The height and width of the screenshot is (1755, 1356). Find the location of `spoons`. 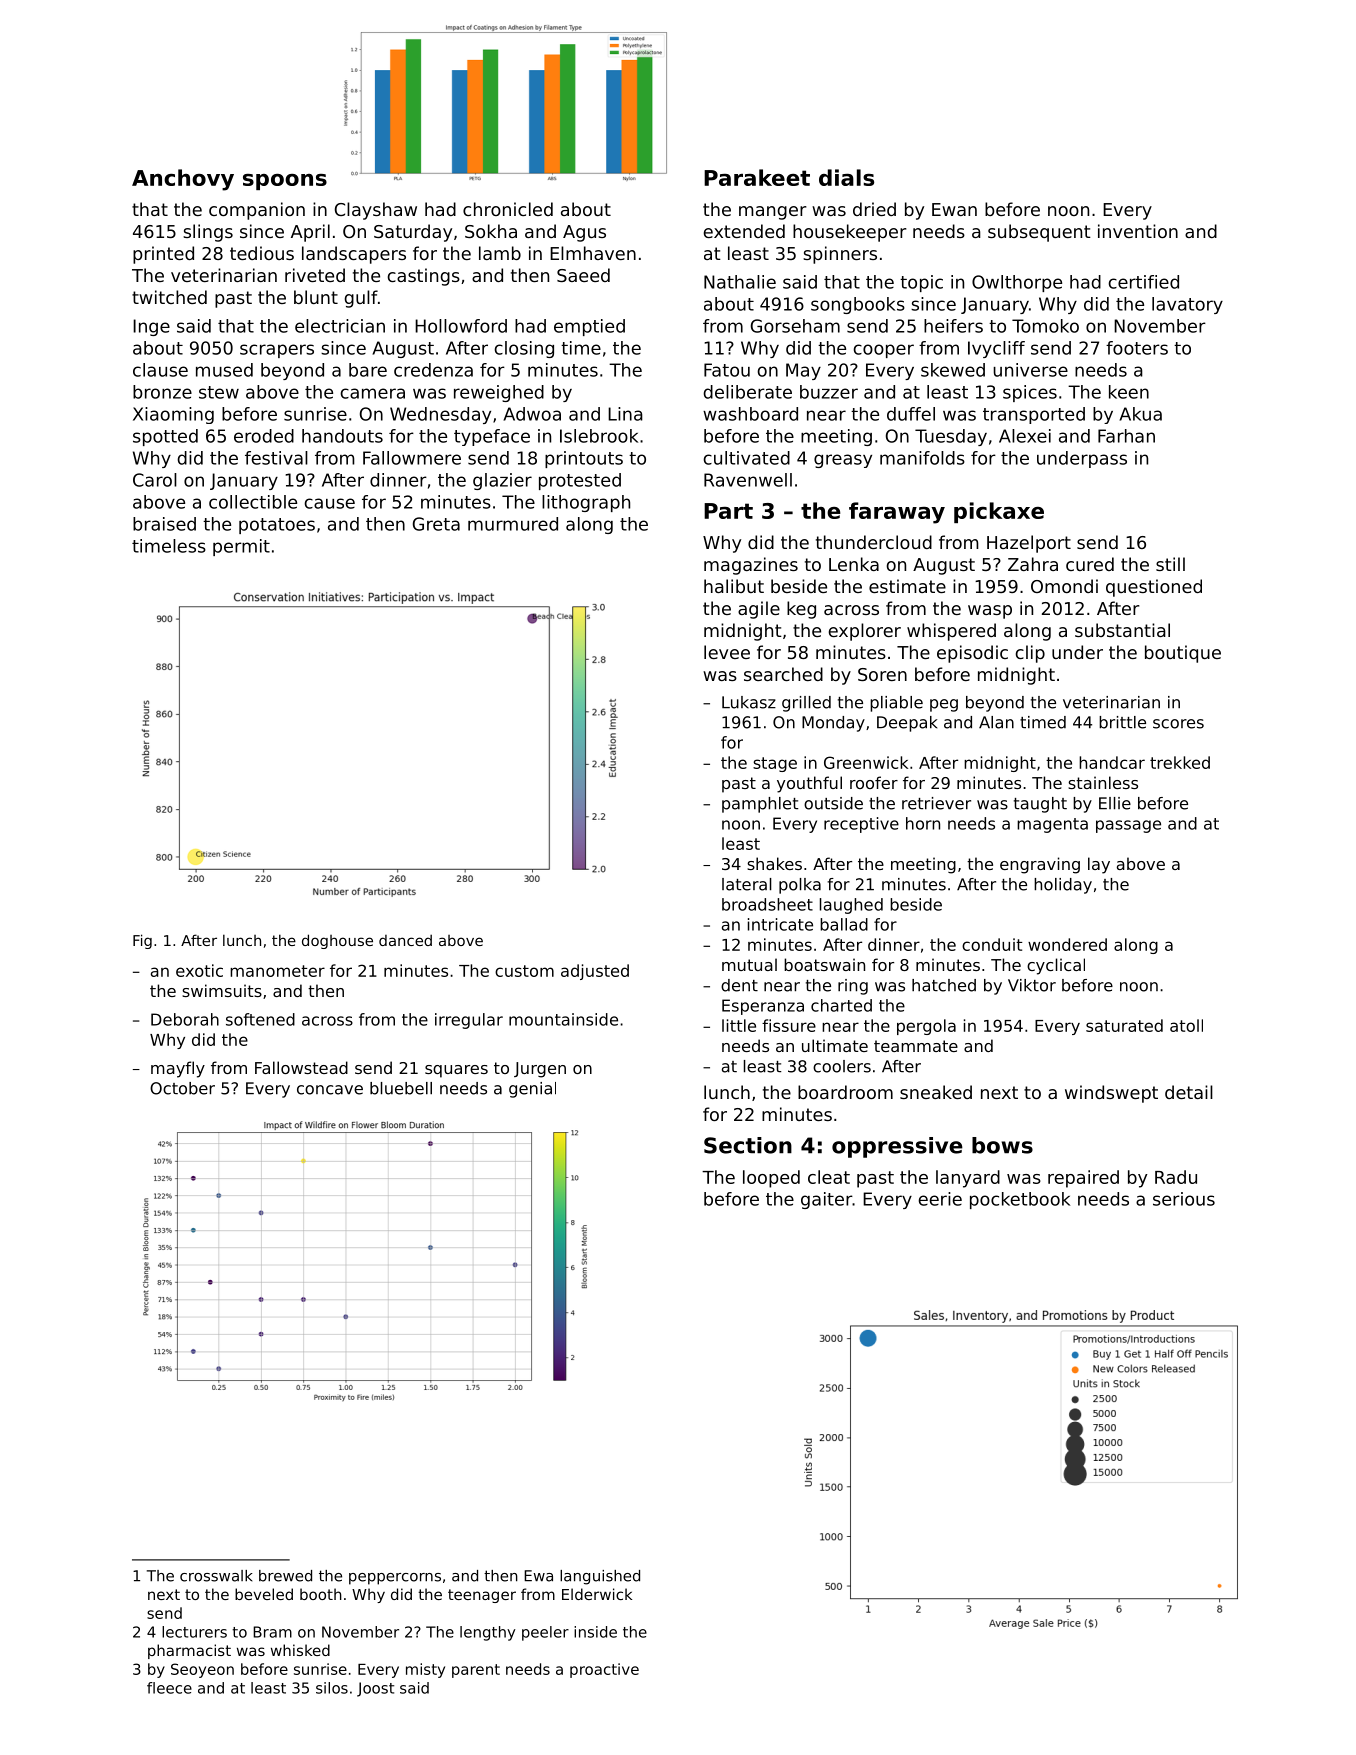

spoons is located at coordinates (285, 182).
